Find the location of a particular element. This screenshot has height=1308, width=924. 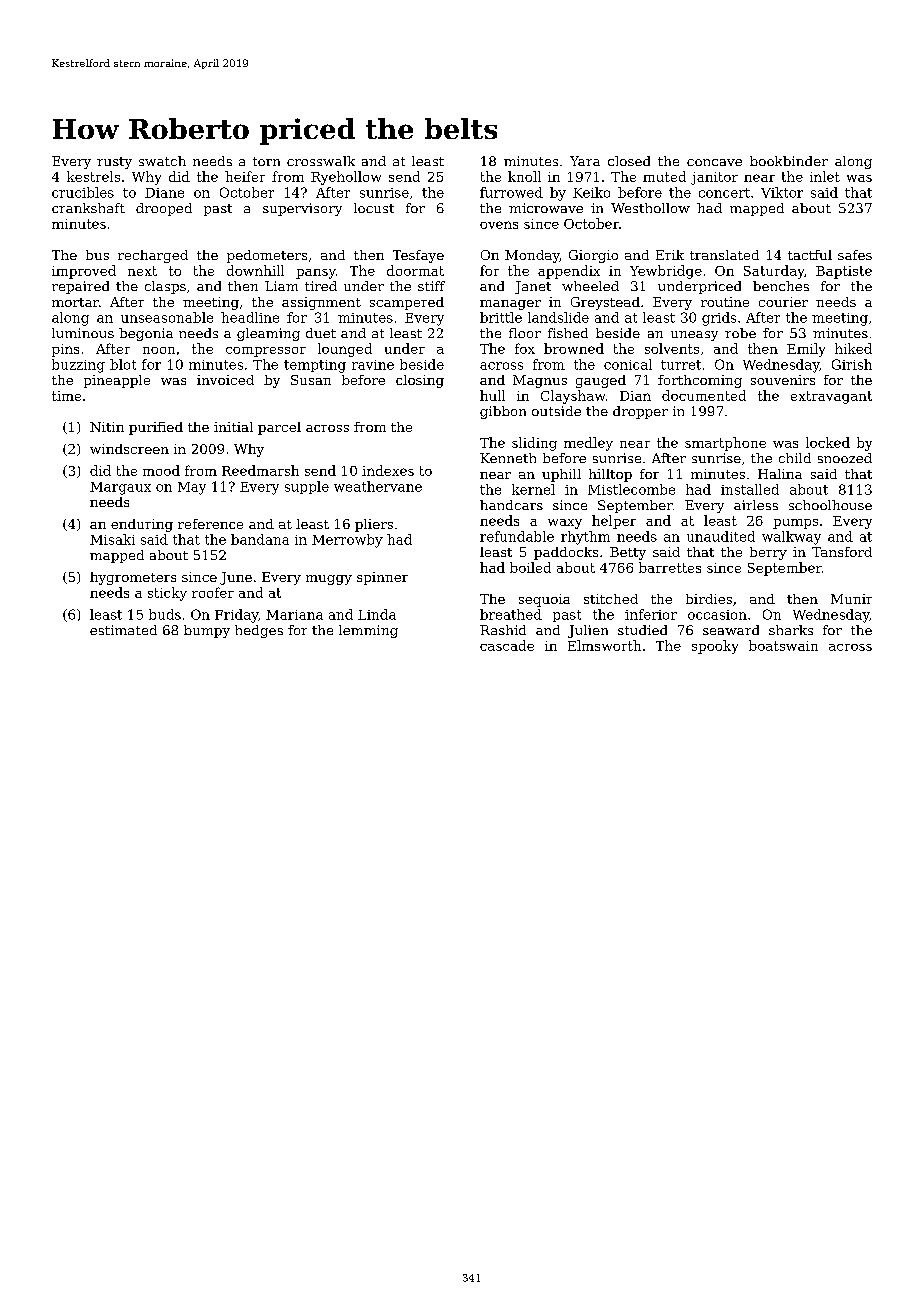

pedometers is located at coordinates (267, 256).
